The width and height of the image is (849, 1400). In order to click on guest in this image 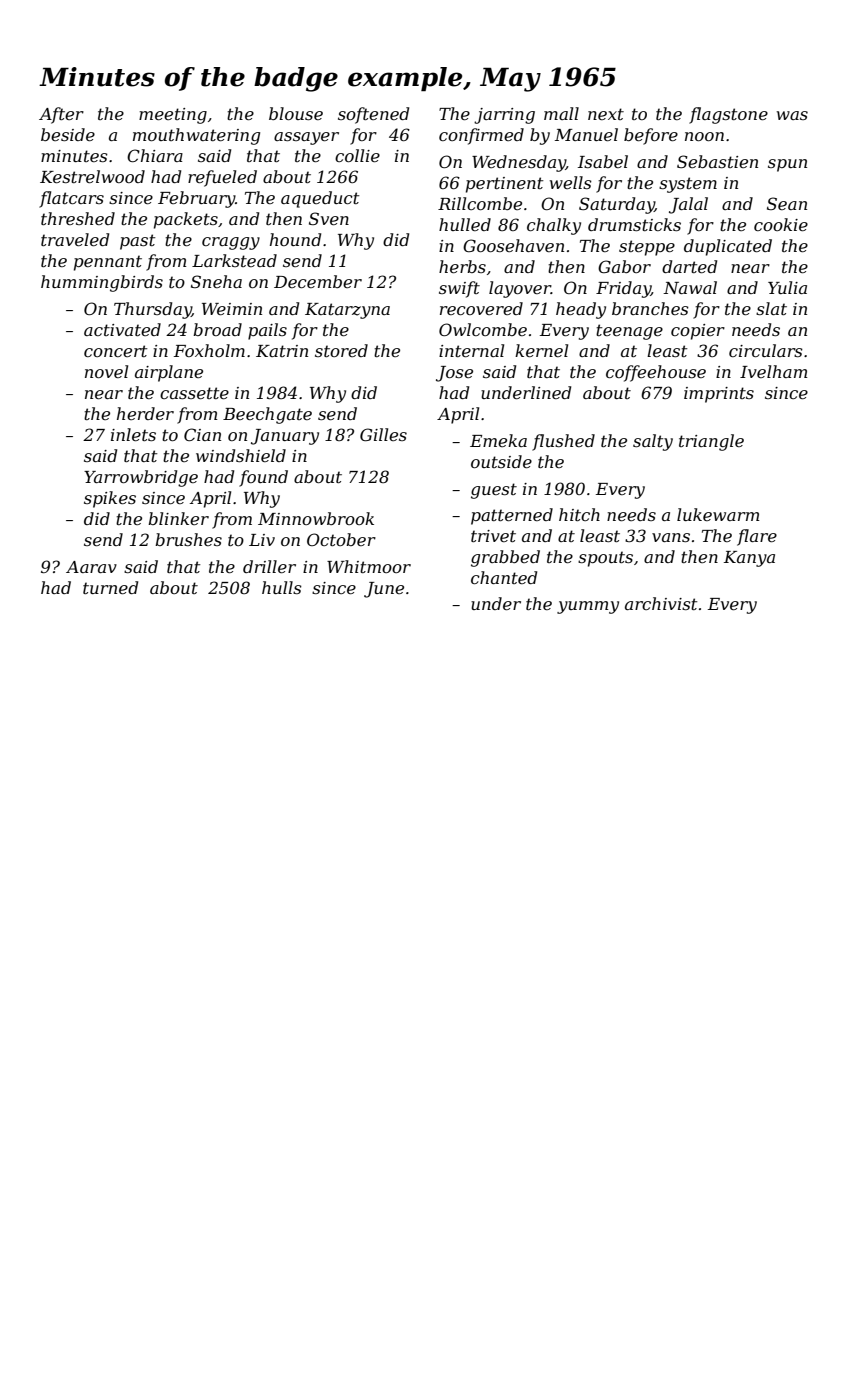, I will do `click(494, 491)`.
